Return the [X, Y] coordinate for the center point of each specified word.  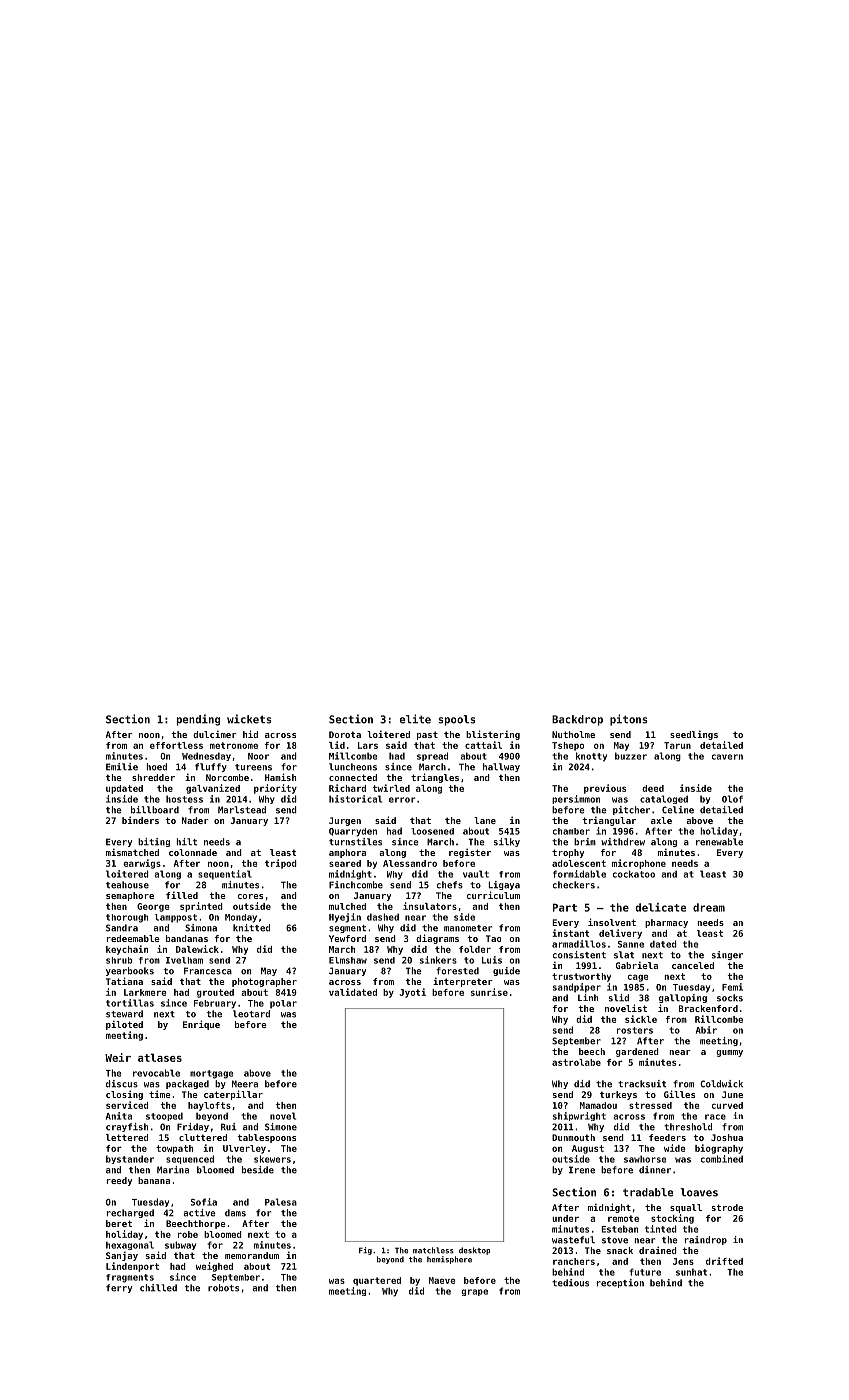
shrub [119, 960]
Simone [281, 1127]
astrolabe [576, 1062]
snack [620, 1250]
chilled [158, 1288]
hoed [156, 767]
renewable [719, 842]
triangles [435, 778]
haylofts [209, 1106]
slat [624, 955]
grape [474, 1292]
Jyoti [412, 993]
